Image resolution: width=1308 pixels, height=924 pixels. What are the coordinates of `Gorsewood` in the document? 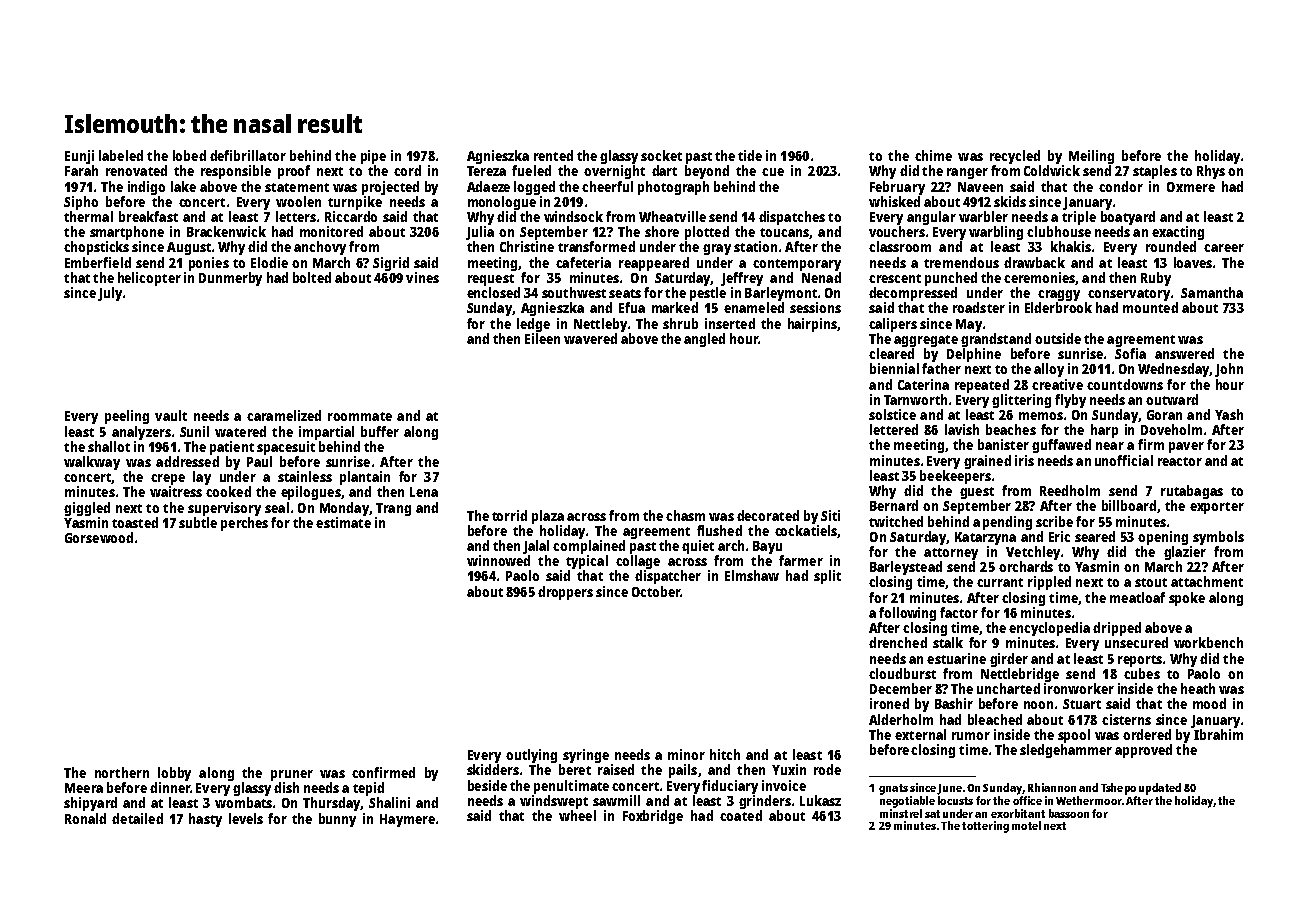 It's located at (99, 537).
